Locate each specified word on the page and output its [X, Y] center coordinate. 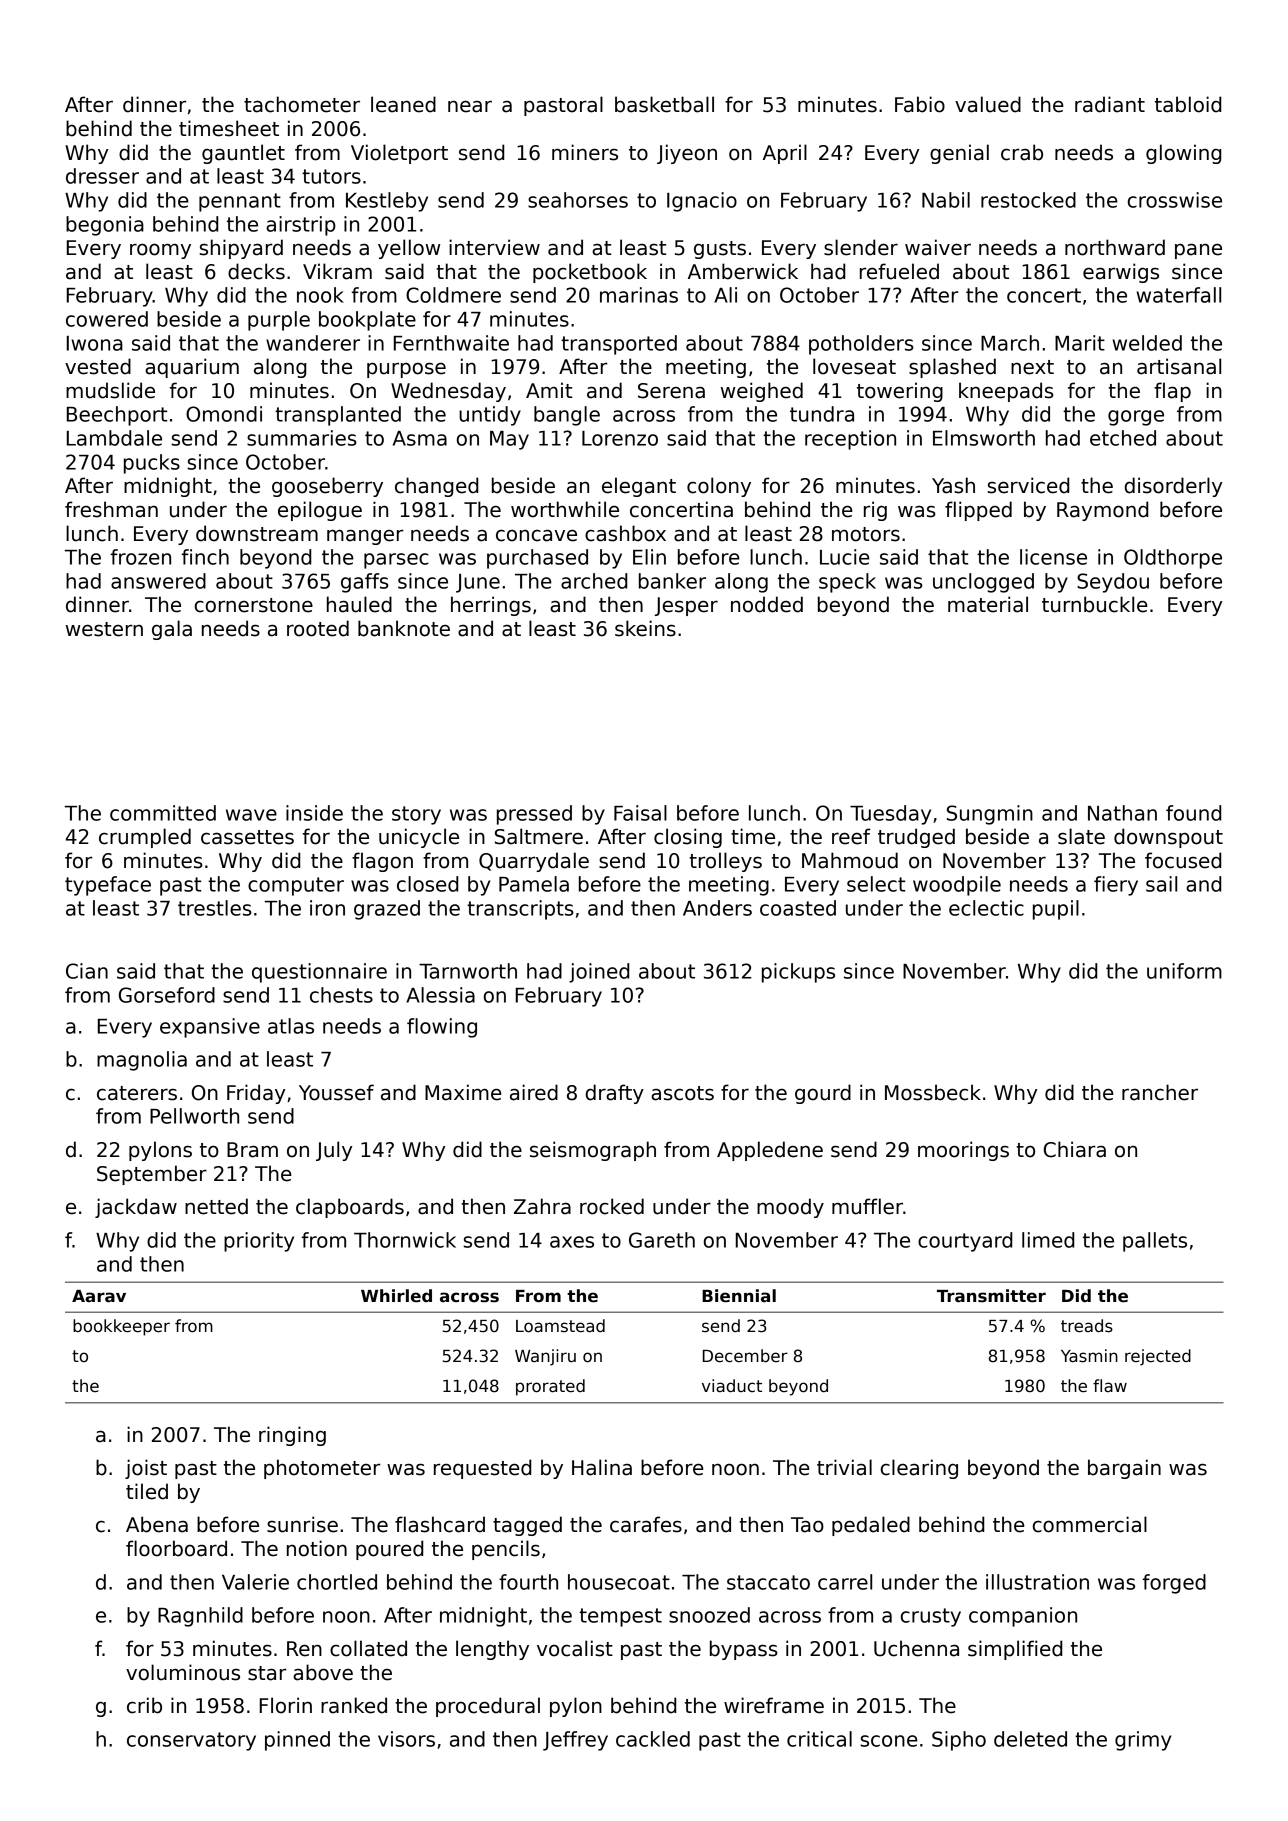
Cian [87, 971]
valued [988, 104]
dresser [102, 176]
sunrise [302, 1524]
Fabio [920, 104]
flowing [442, 1028]
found [1193, 813]
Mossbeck [933, 1092]
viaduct [732, 1386]
